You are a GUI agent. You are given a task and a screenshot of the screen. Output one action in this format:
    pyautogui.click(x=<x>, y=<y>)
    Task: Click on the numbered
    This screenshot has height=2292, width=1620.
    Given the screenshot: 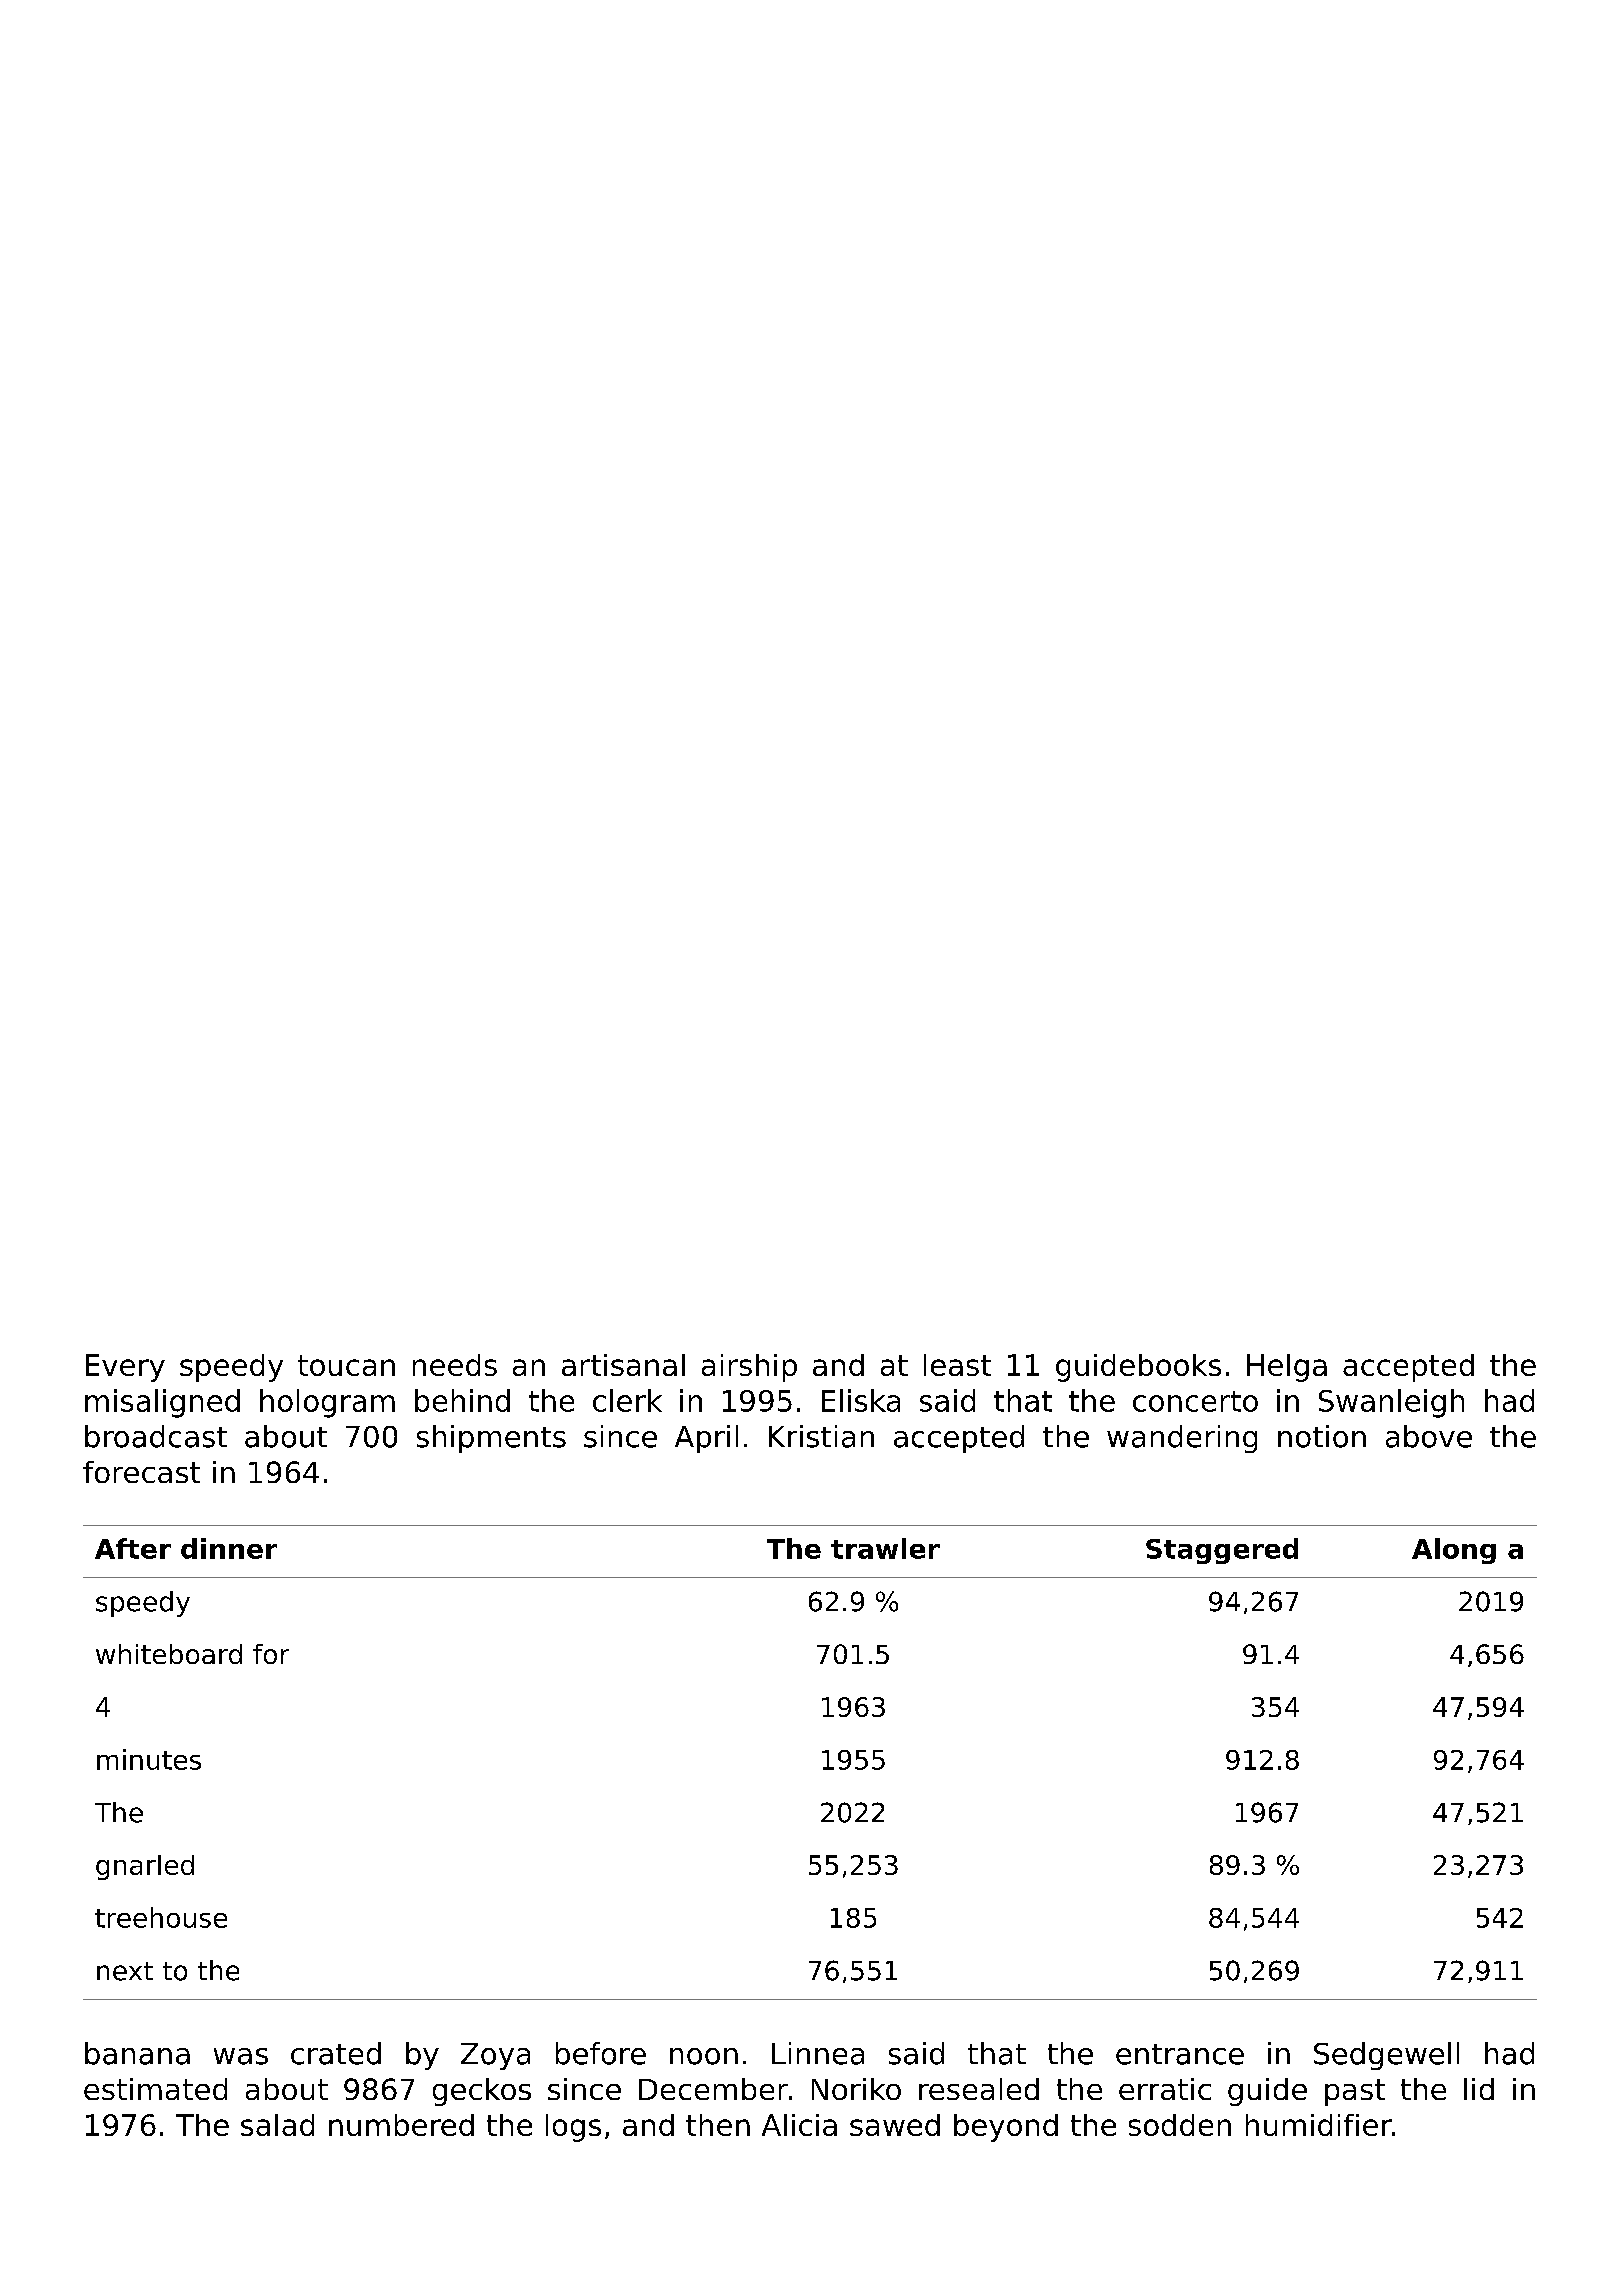 What is the action you would take?
    pyautogui.click(x=401, y=2125)
